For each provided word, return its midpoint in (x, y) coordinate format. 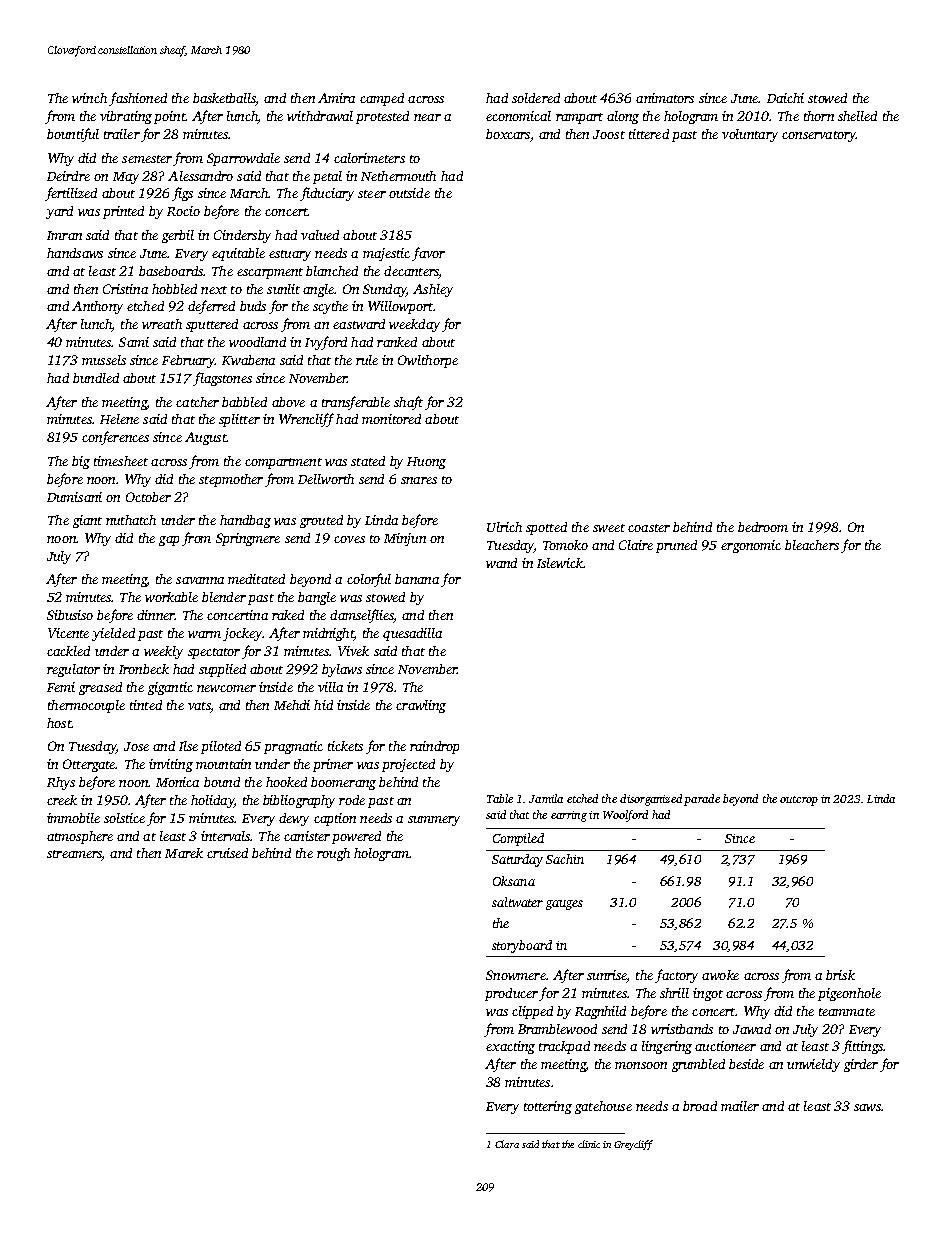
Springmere (248, 539)
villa (330, 687)
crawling (421, 706)
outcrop (799, 801)
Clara (507, 1144)
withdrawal (320, 116)
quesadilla (412, 634)
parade (702, 800)
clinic (589, 1144)
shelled (857, 116)
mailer (740, 1106)
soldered (536, 98)
